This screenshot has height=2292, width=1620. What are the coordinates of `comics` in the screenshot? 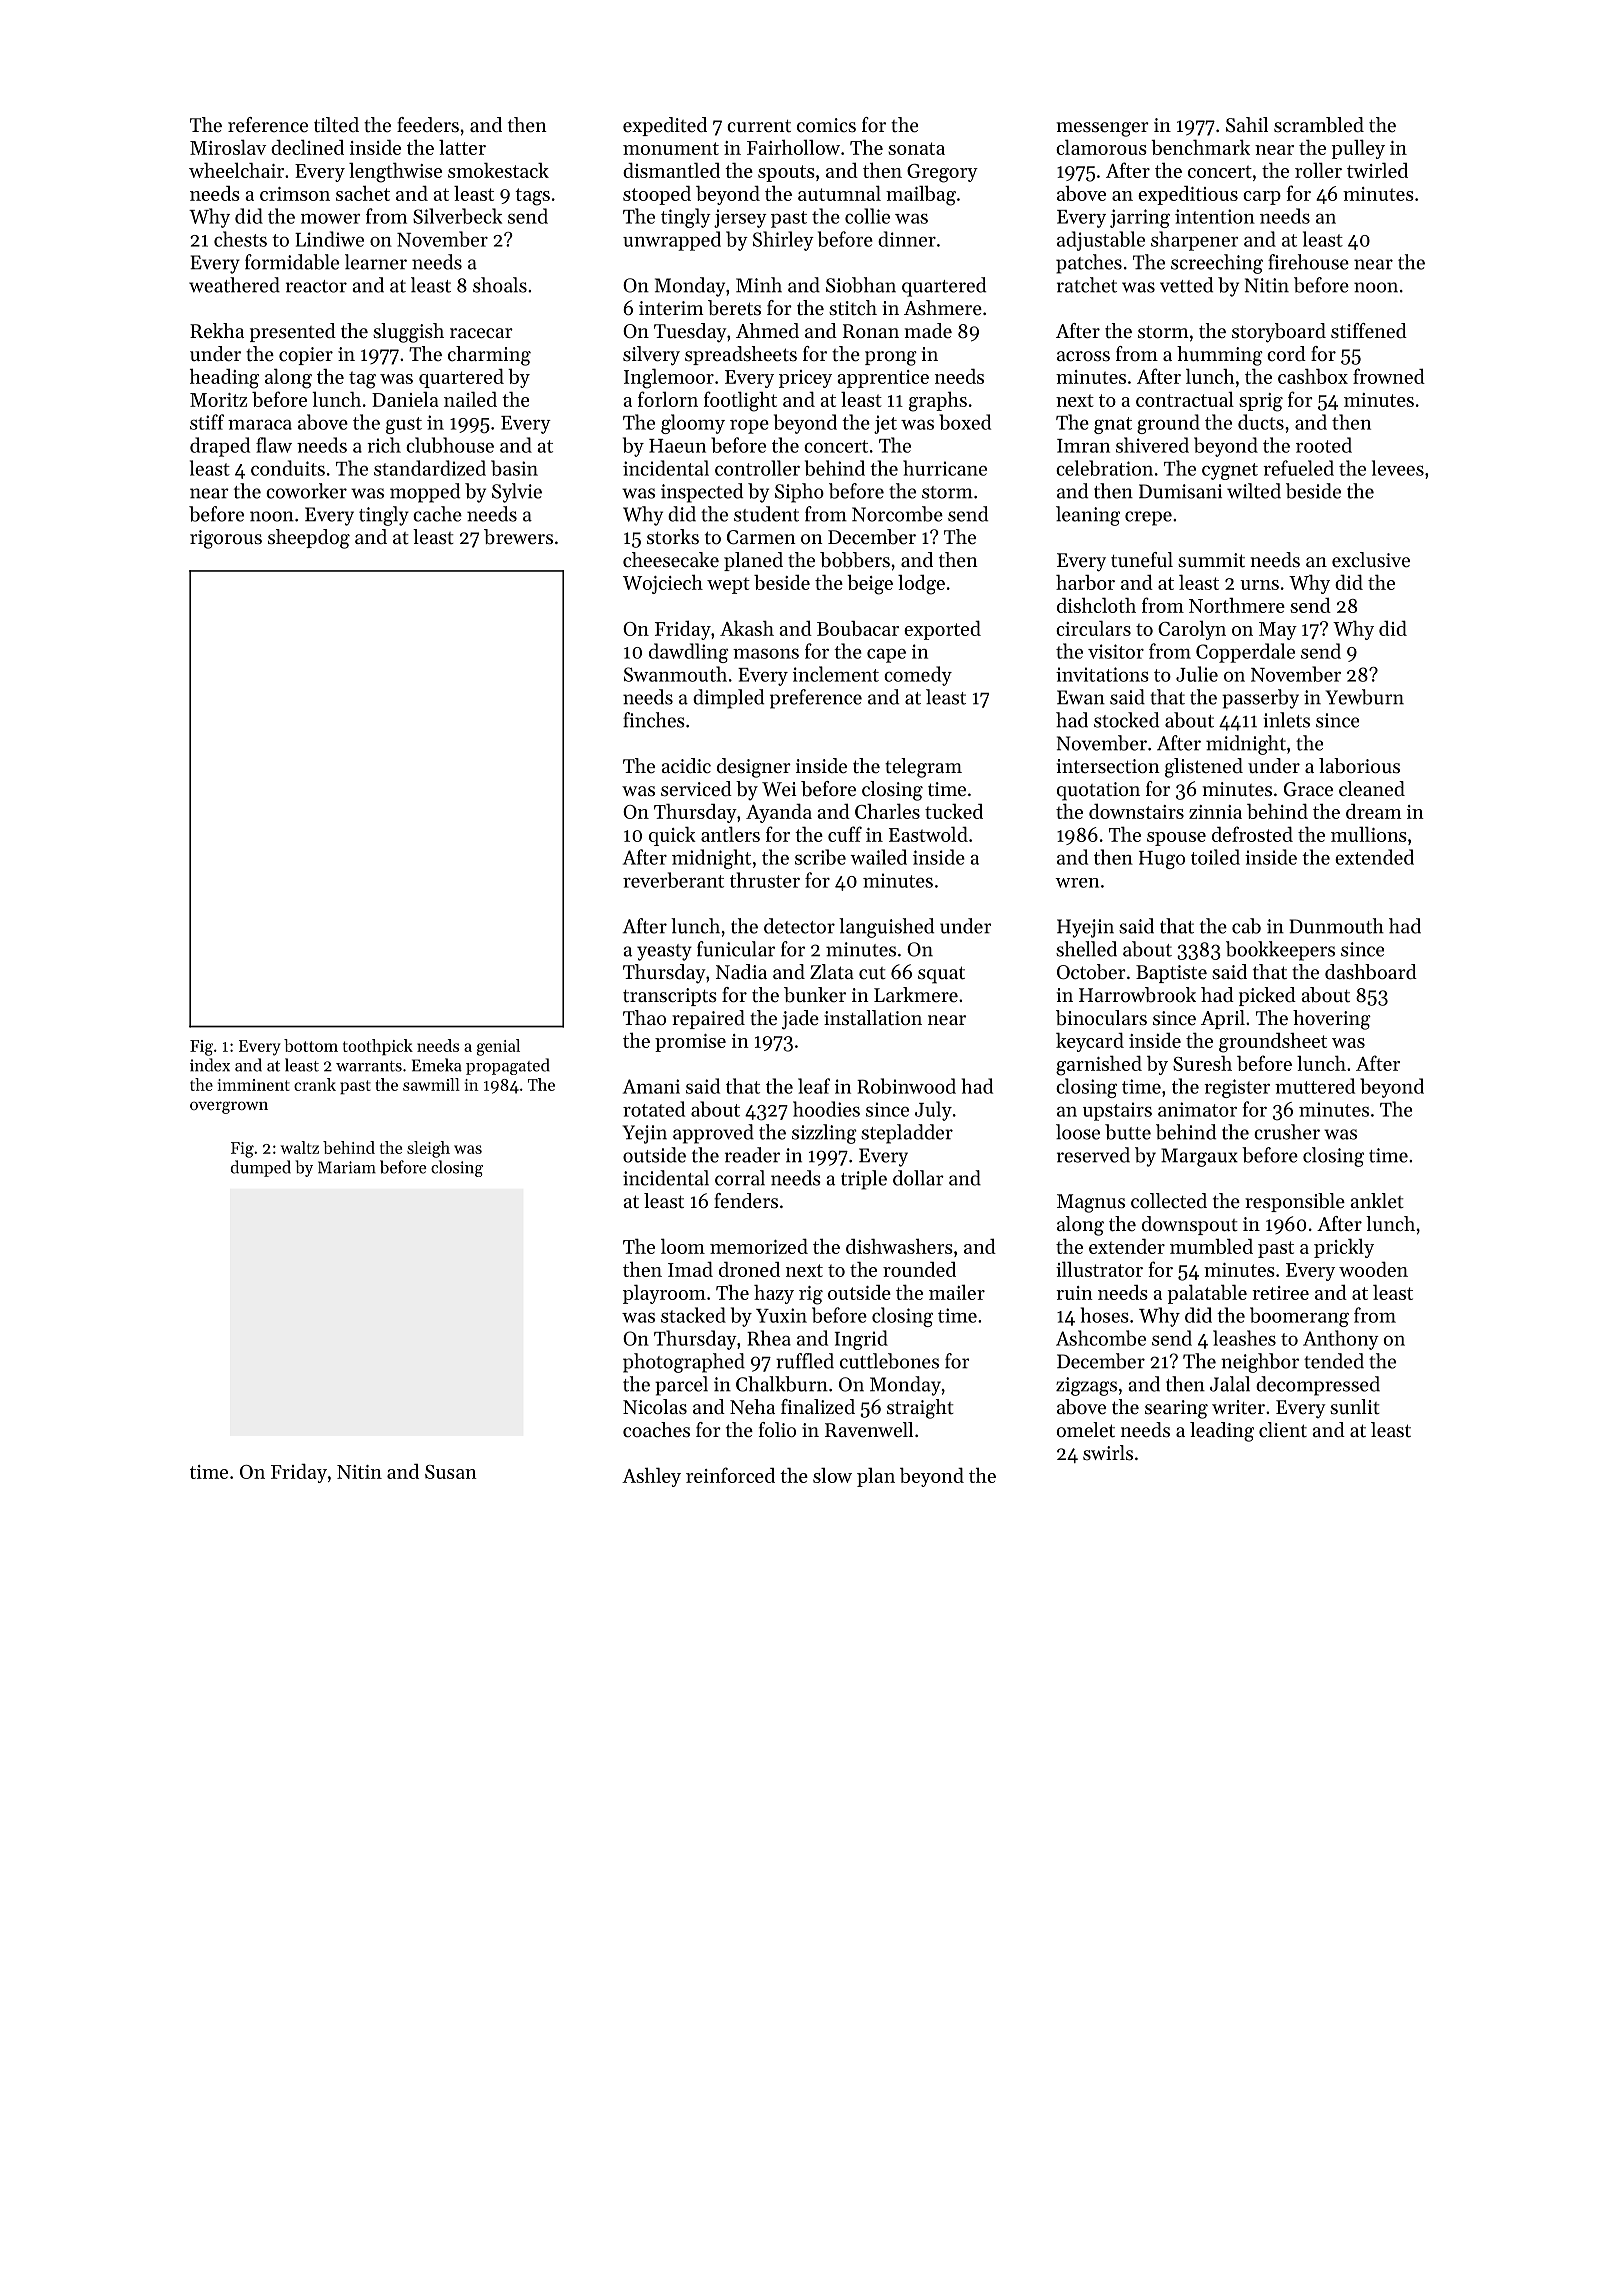 It's located at (826, 125).
